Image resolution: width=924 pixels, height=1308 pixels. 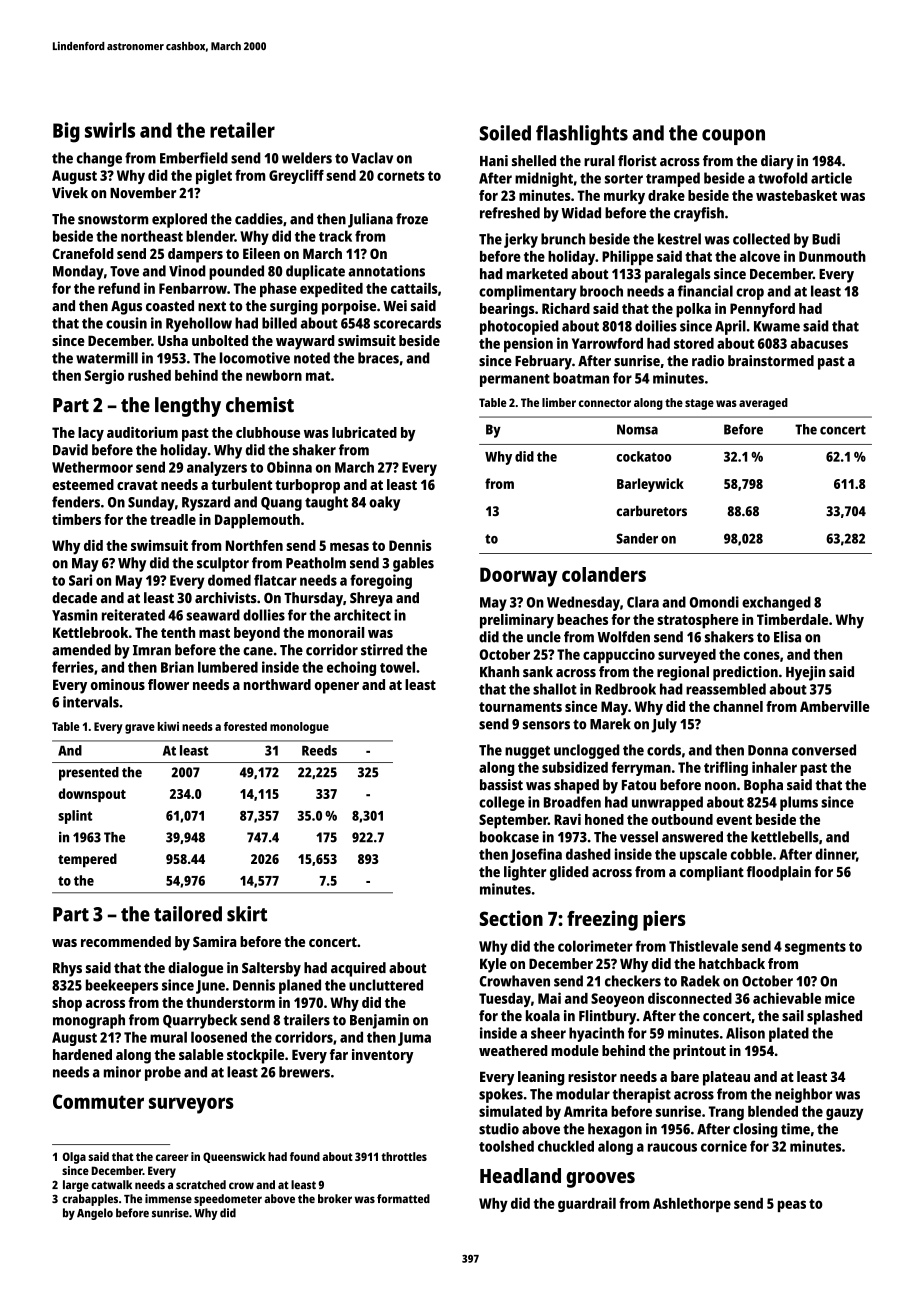 I want to click on tailored, so click(x=188, y=914).
